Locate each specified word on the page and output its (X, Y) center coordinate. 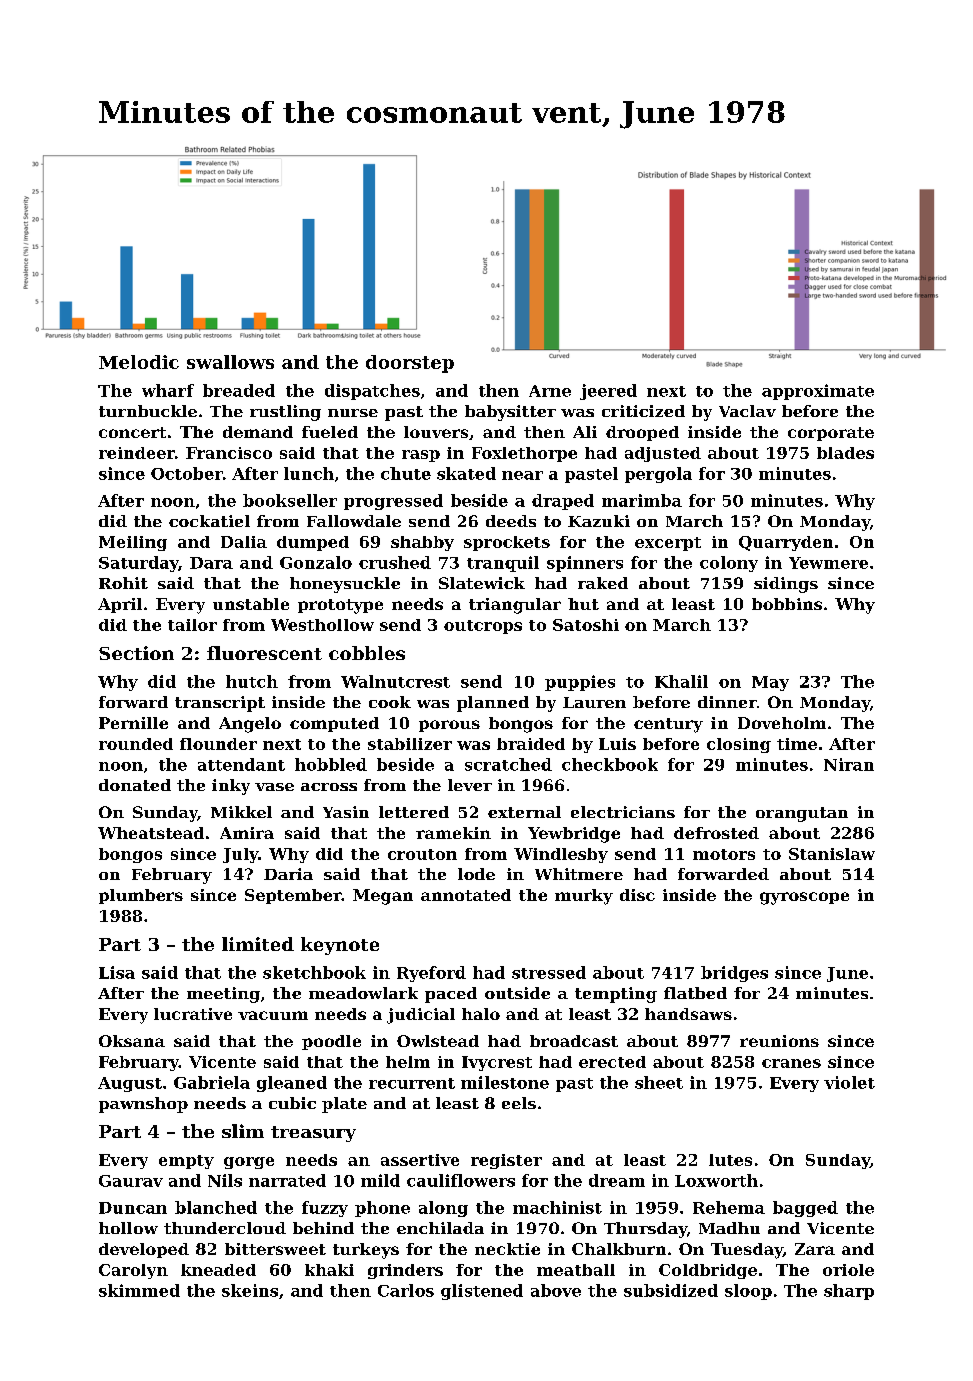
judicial (421, 1016)
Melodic (139, 362)
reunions (779, 1041)
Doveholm (782, 723)
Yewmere (828, 563)
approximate (818, 392)
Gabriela (212, 1082)
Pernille (133, 723)
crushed (395, 562)
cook (390, 702)
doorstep (410, 364)
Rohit (123, 583)
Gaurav (131, 1181)
